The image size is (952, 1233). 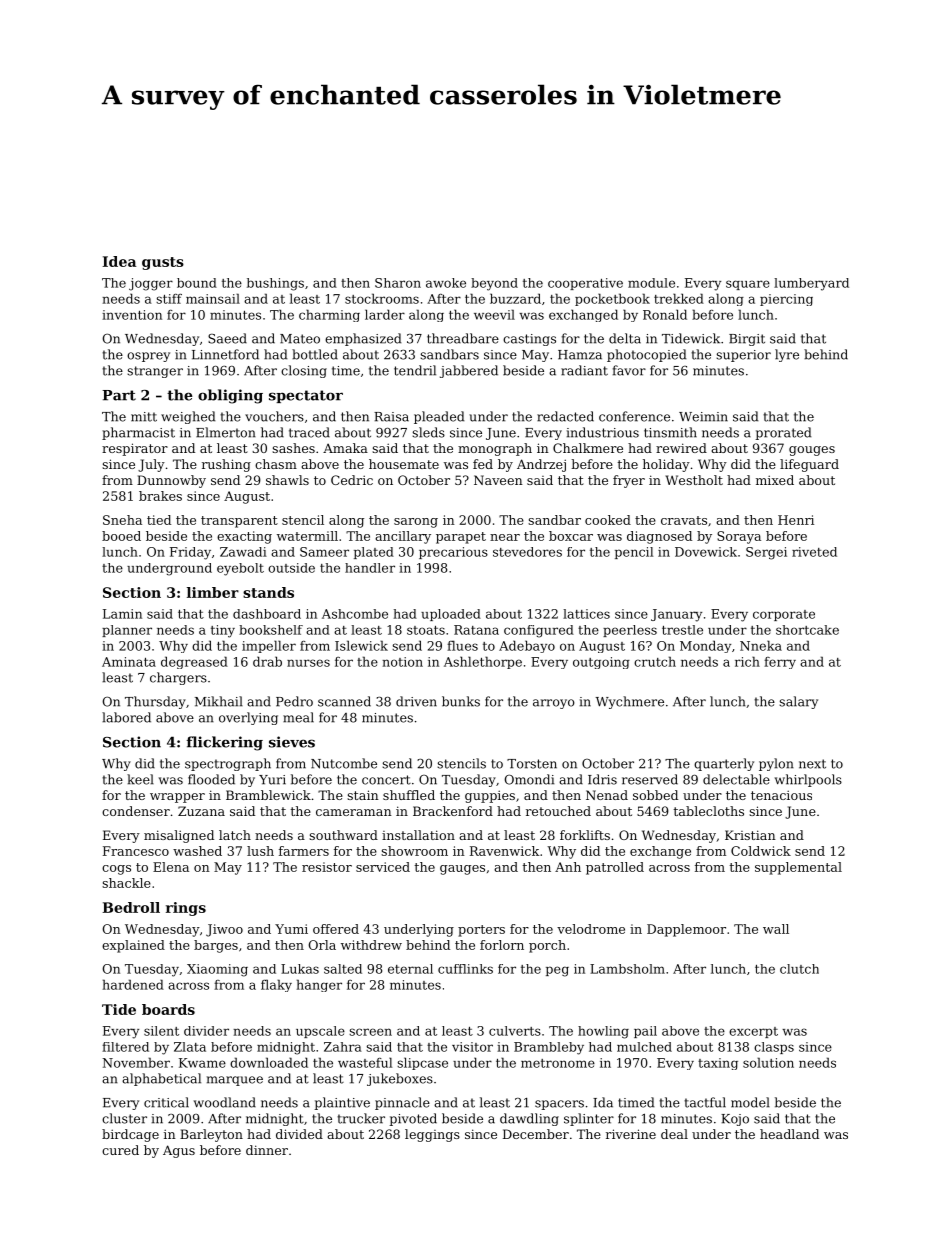 I want to click on sashes, so click(x=293, y=448).
